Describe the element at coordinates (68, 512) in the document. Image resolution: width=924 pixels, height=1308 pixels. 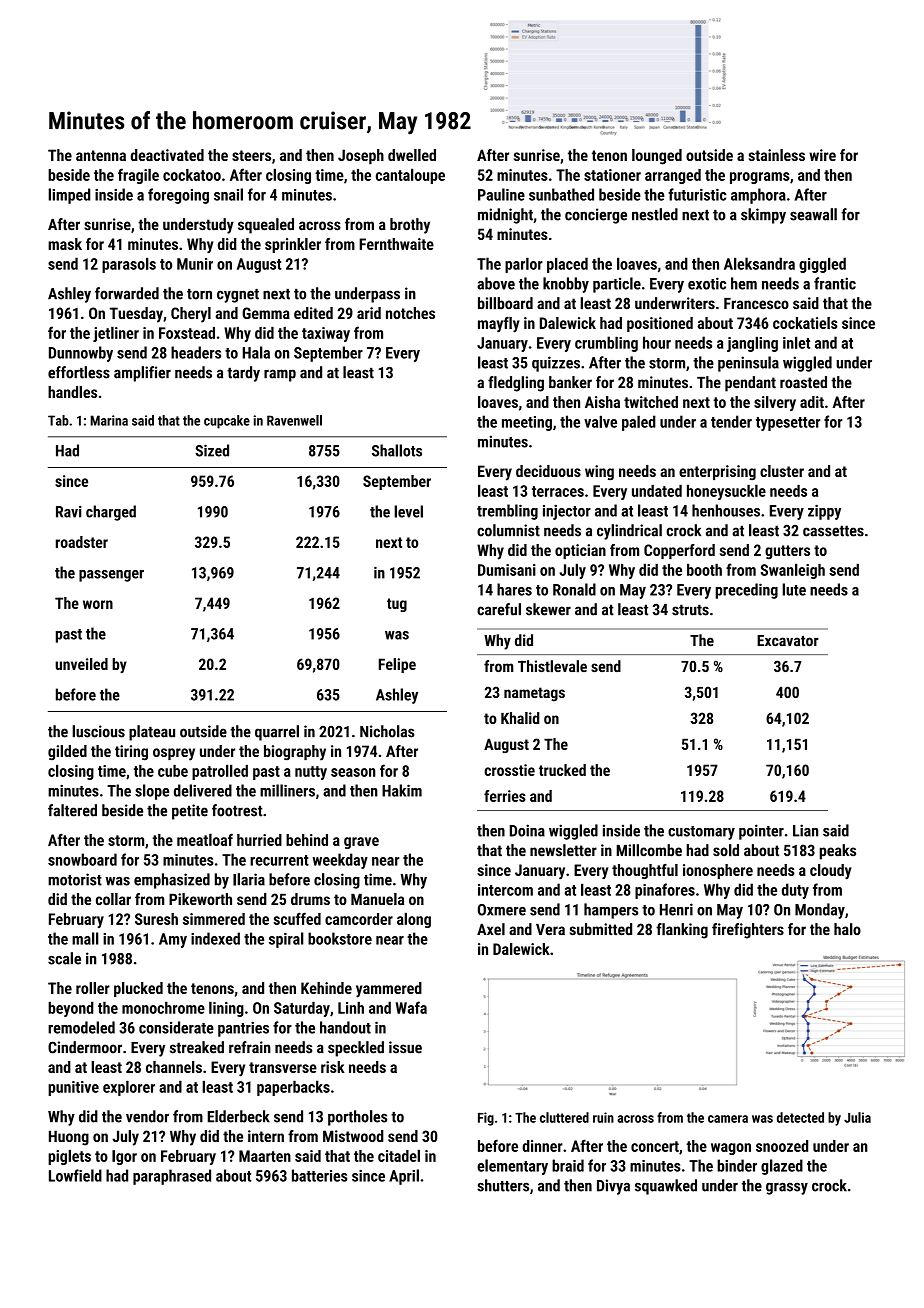
I see `Ravi` at that location.
